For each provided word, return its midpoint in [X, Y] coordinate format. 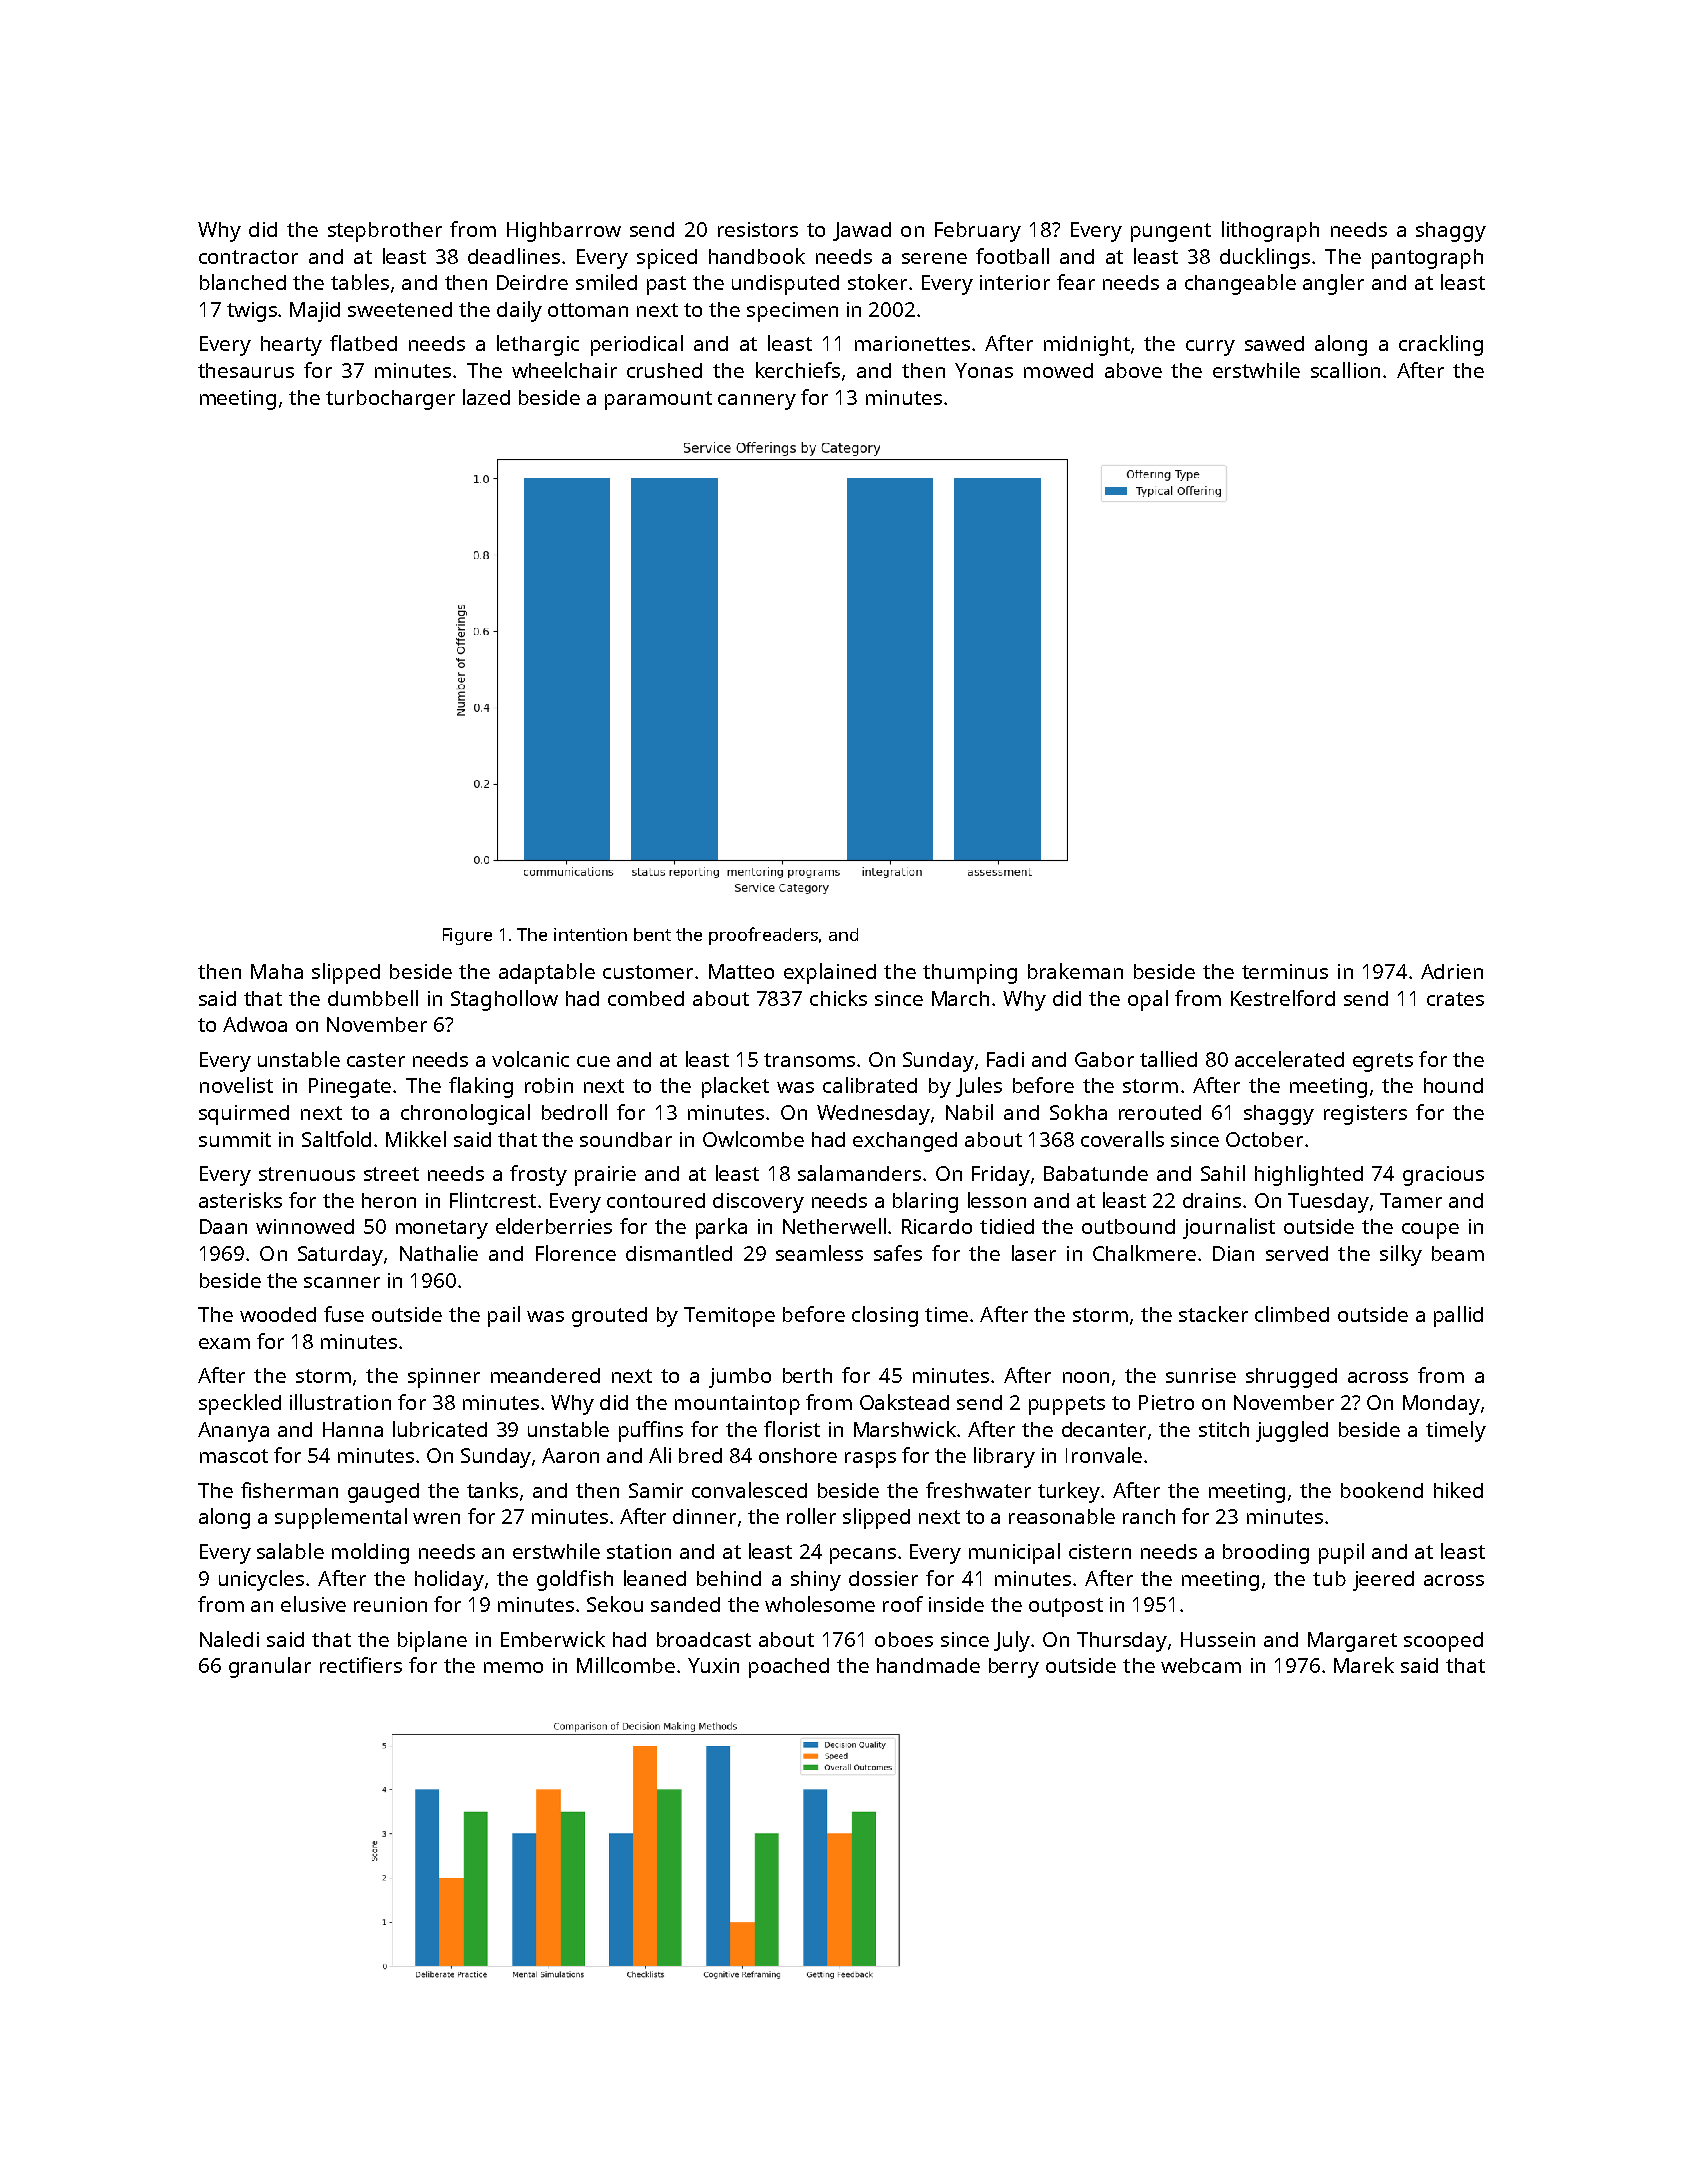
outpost [1066, 1607]
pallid [1458, 1316]
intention [590, 934]
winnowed [305, 1226]
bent [652, 934]
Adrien [1452, 971]
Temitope [729, 1317]
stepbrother [385, 232]
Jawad [862, 231]
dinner [704, 1516]
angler [1333, 284]
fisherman [289, 1490]
